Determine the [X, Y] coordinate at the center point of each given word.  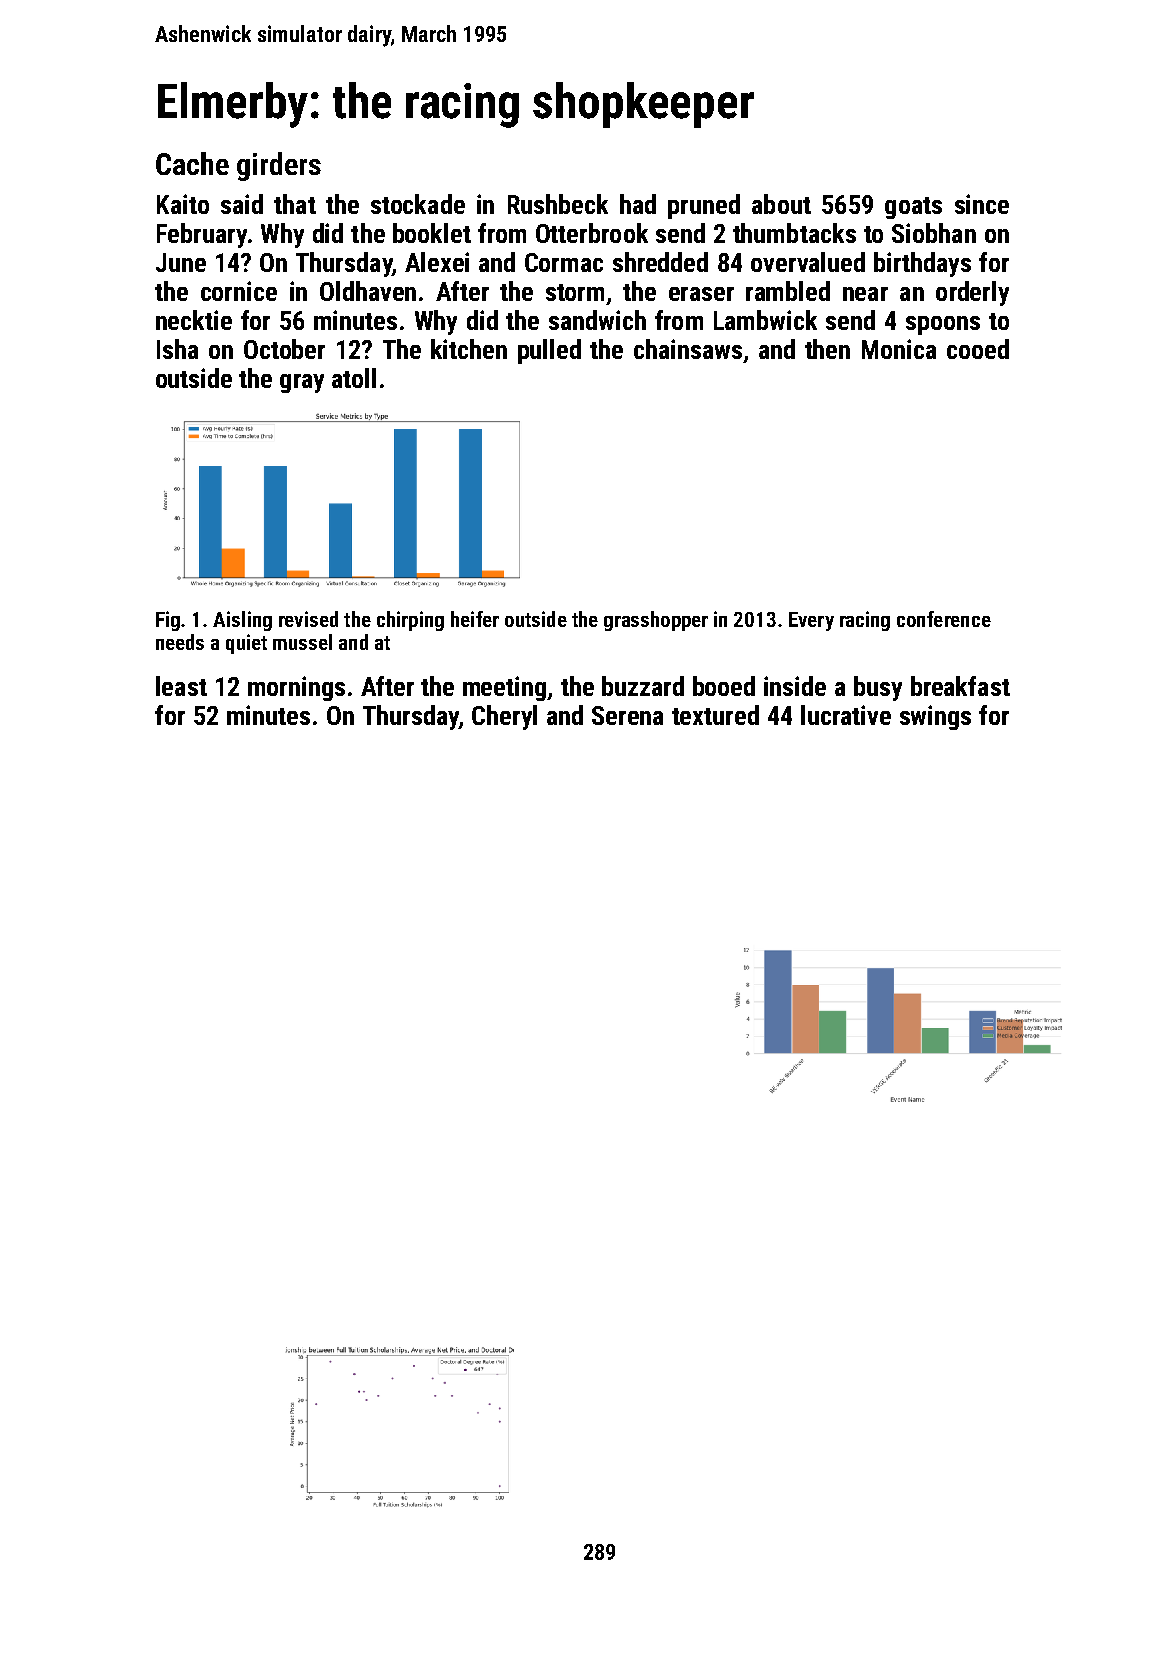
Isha [177, 349]
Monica [899, 349]
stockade [418, 204]
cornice [239, 291]
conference [944, 619]
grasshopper [656, 621]
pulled [549, 351]
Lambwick [765, 320]
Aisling [242, 621]
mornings [296, 688]
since [982, 204]
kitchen [469, 349]
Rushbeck [558, 204]
